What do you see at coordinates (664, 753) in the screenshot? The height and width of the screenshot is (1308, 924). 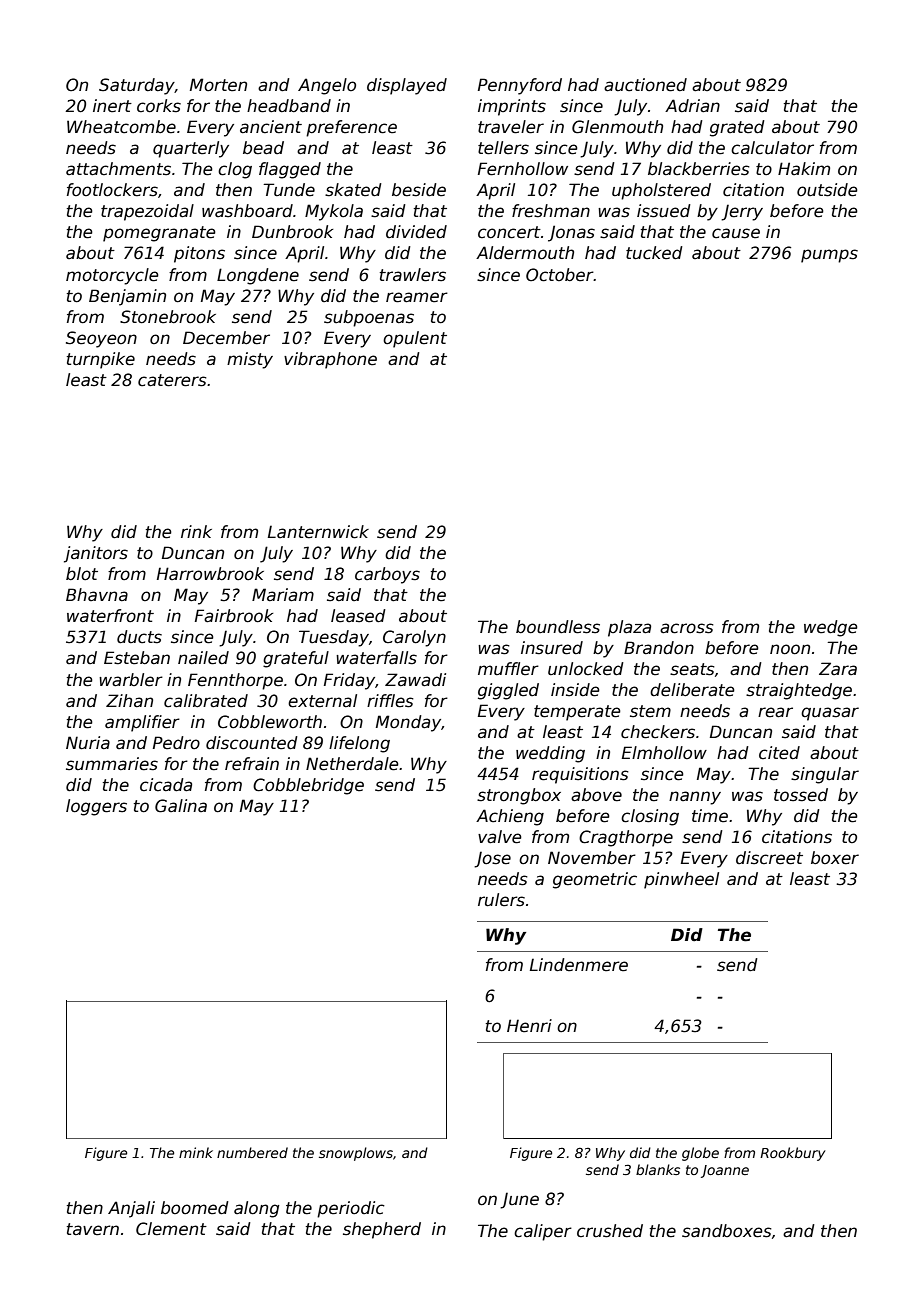 I see `Elmhollow` at bounding box center [664, 753].
